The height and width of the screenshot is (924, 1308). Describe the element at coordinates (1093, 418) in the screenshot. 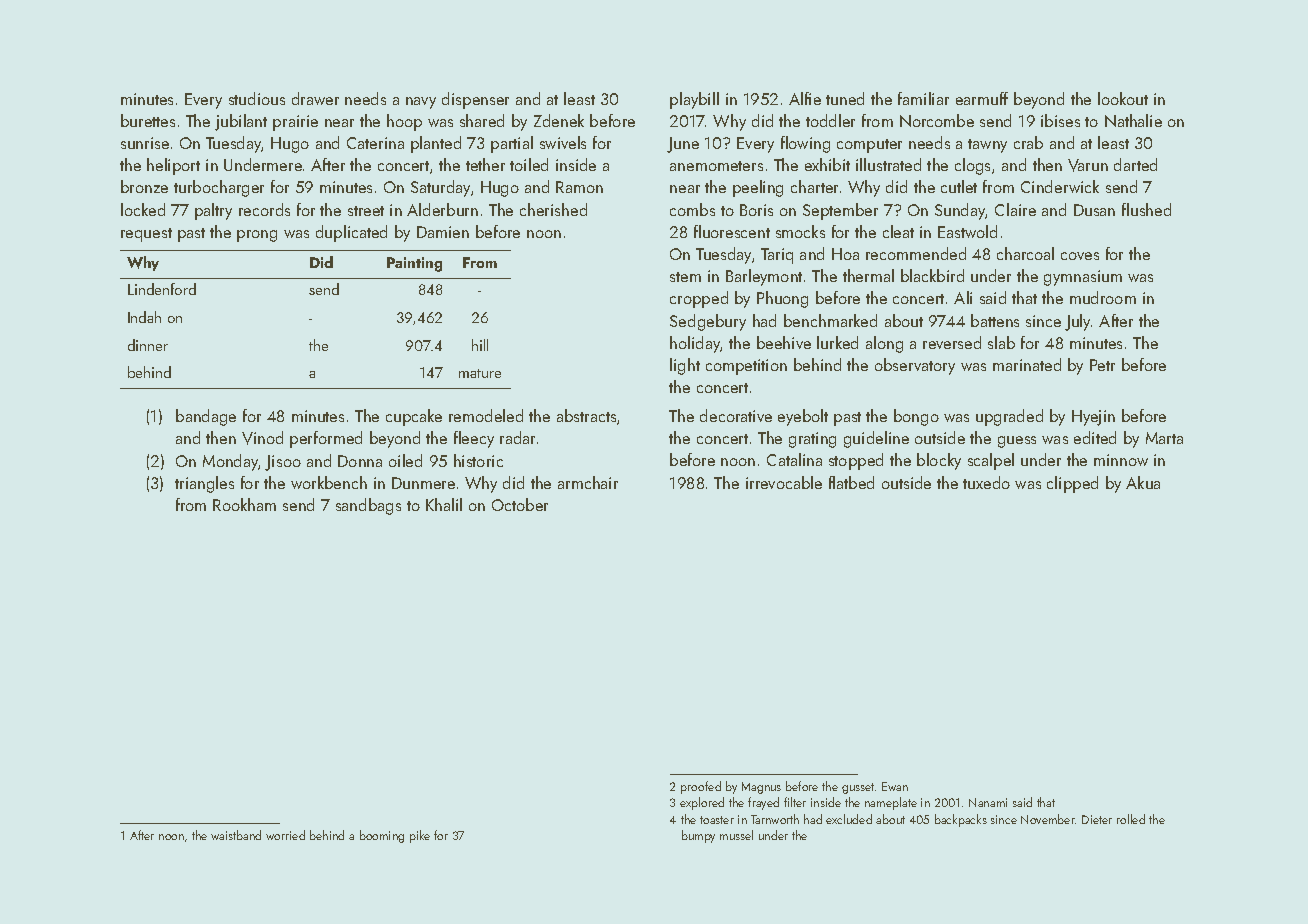

I see `Hyejin` at that location.
